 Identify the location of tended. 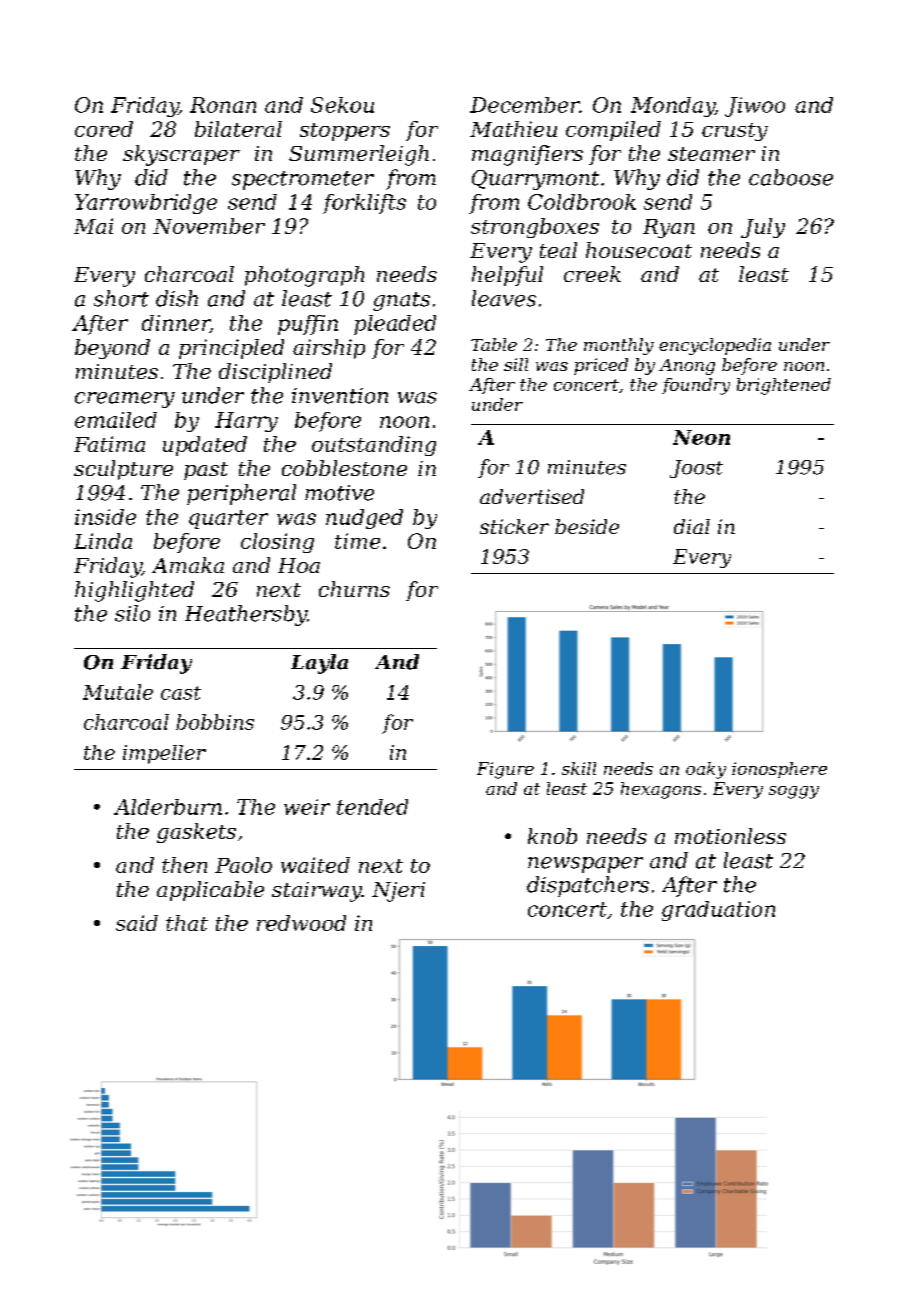
(372, 807).
